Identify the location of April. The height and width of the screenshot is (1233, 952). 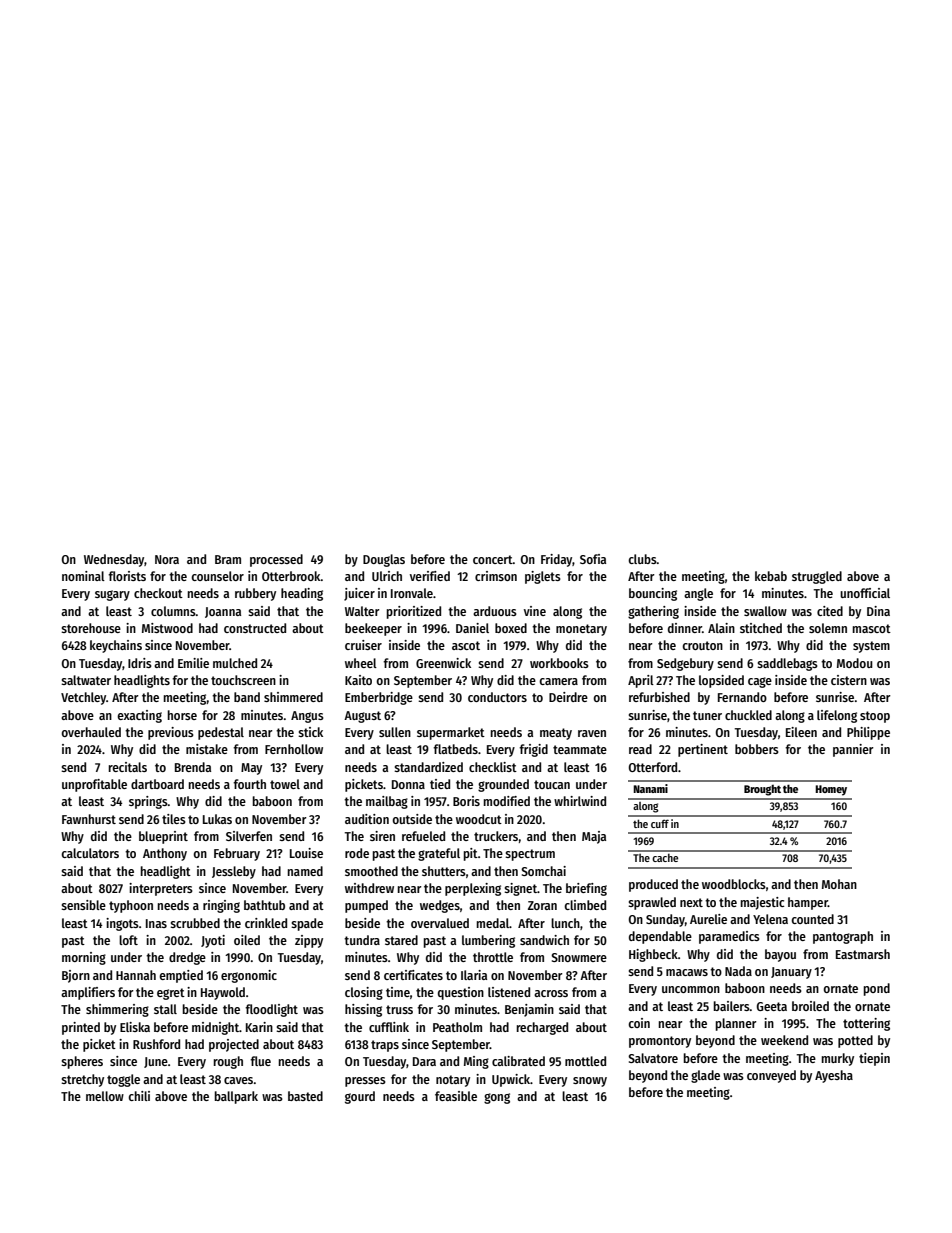
(641, 681).
